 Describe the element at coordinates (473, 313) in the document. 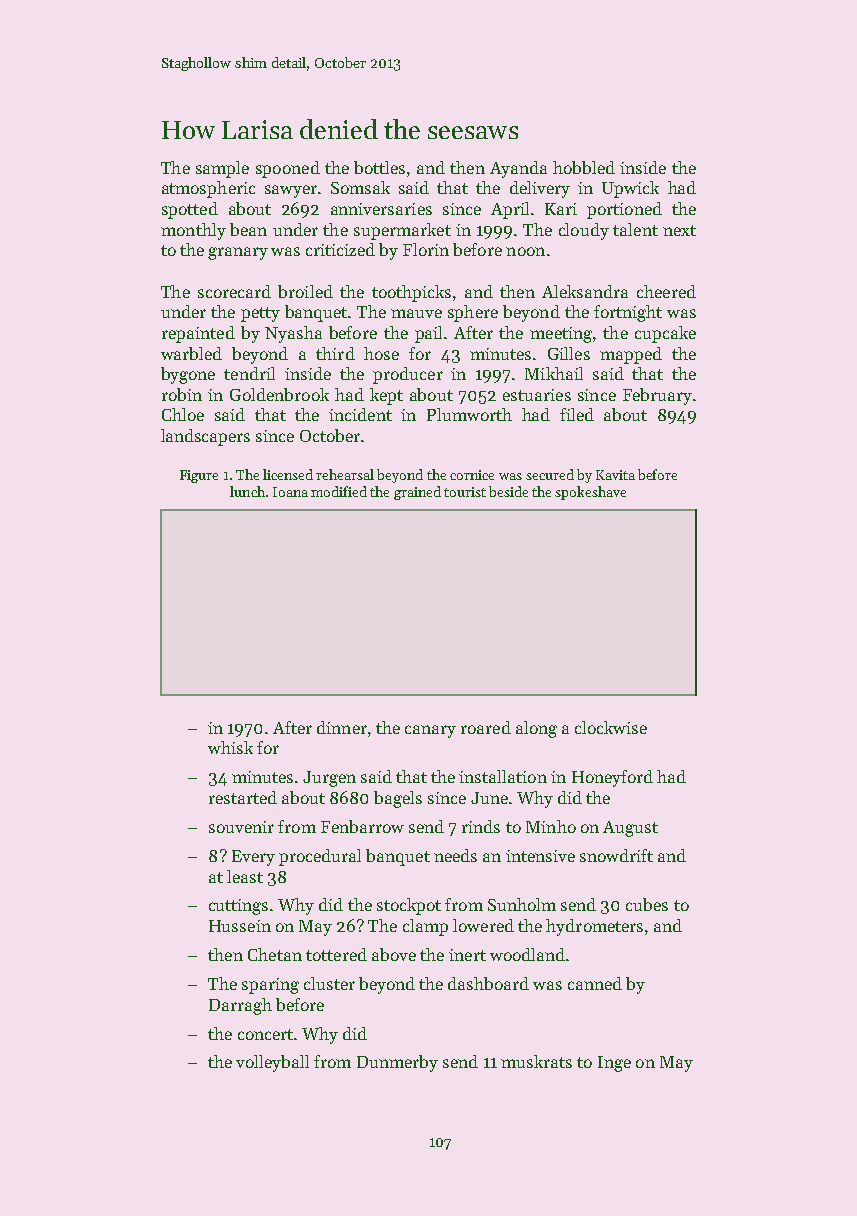

I see `sphere` at that location.
